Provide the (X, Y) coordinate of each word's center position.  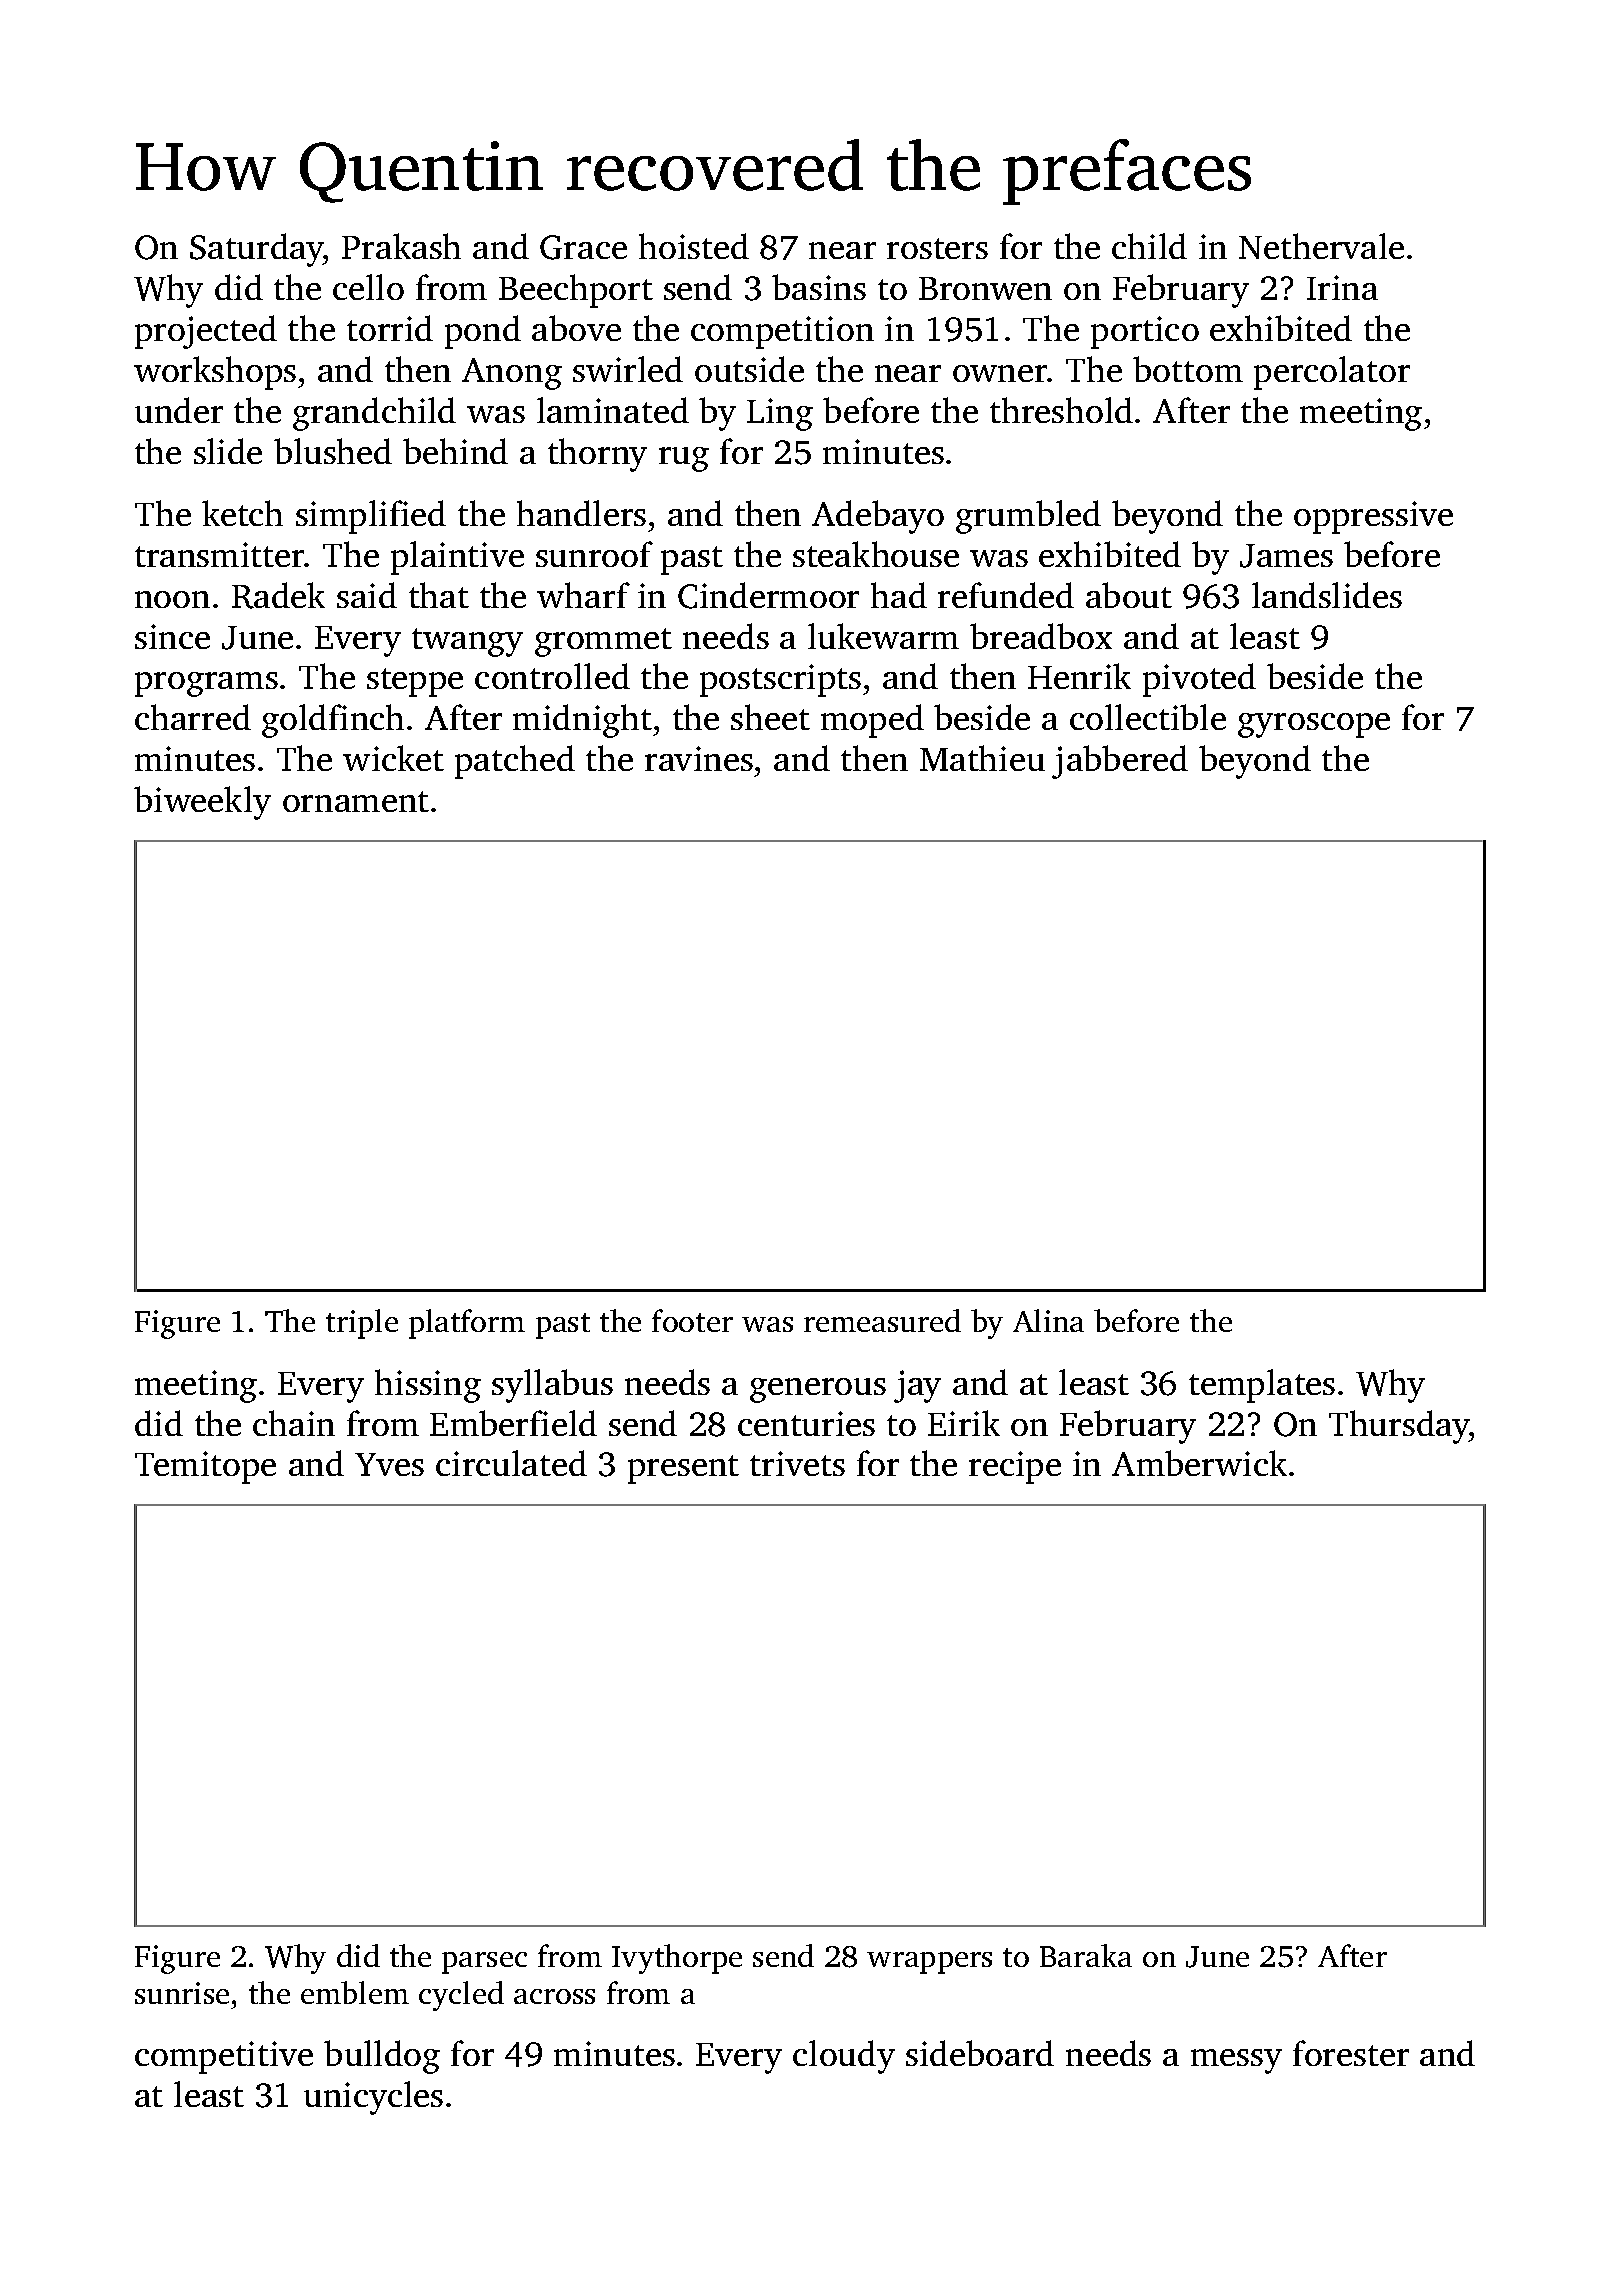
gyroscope (1314, 725)
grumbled (1028, 517)
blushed (333, 451)
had (899, 595)
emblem (355, 1992)
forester (1351, 2053)
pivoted (1199, 680)
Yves (389, 1464)
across (554, 1996)
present (683, 1469)
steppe (415, 682)
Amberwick (1199, 1463)
